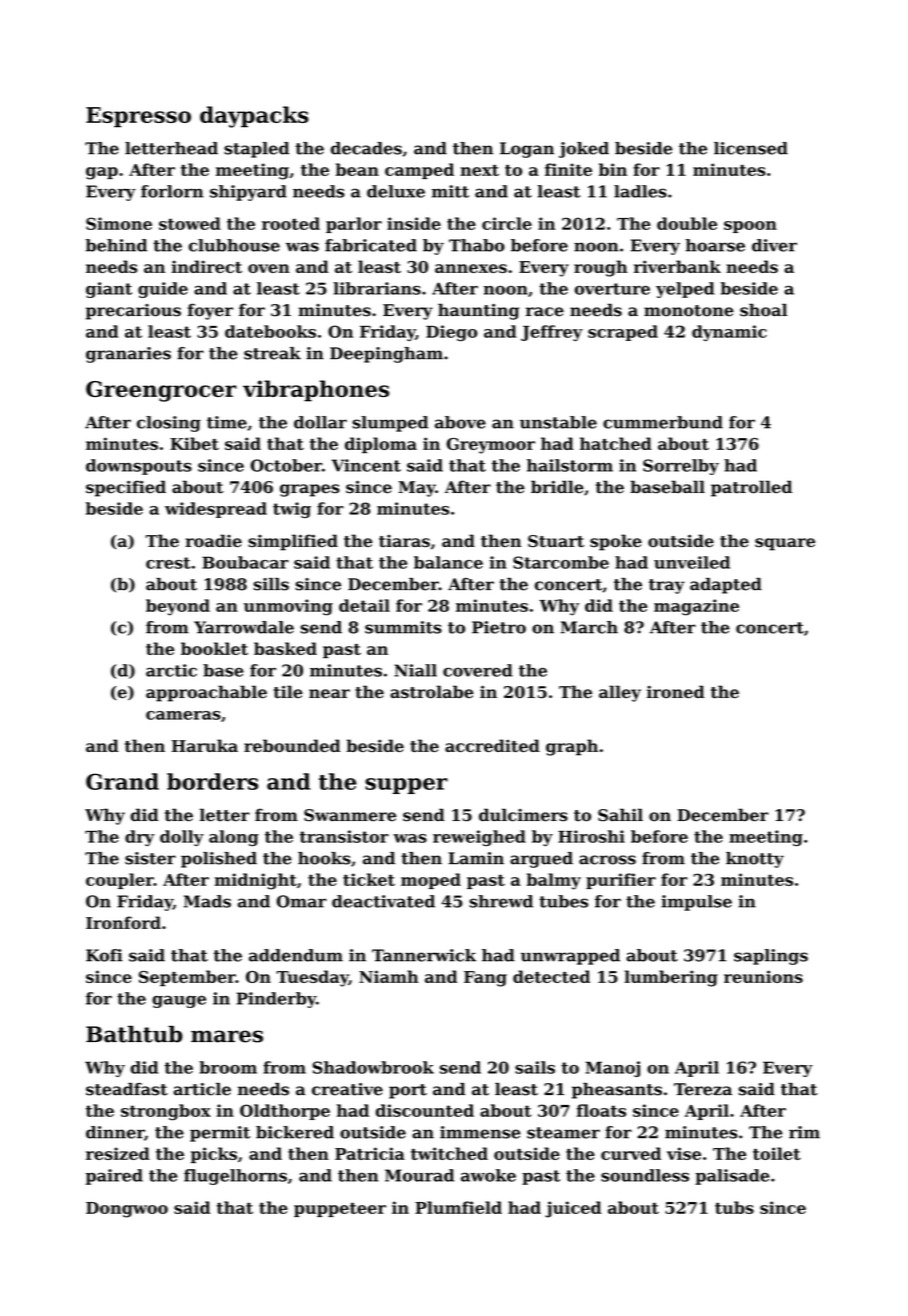 The width and height of the screenshot is (908, 1316). Describe the element at coordinates (620, 693) in the screenshot. I see `alley` at that location.
